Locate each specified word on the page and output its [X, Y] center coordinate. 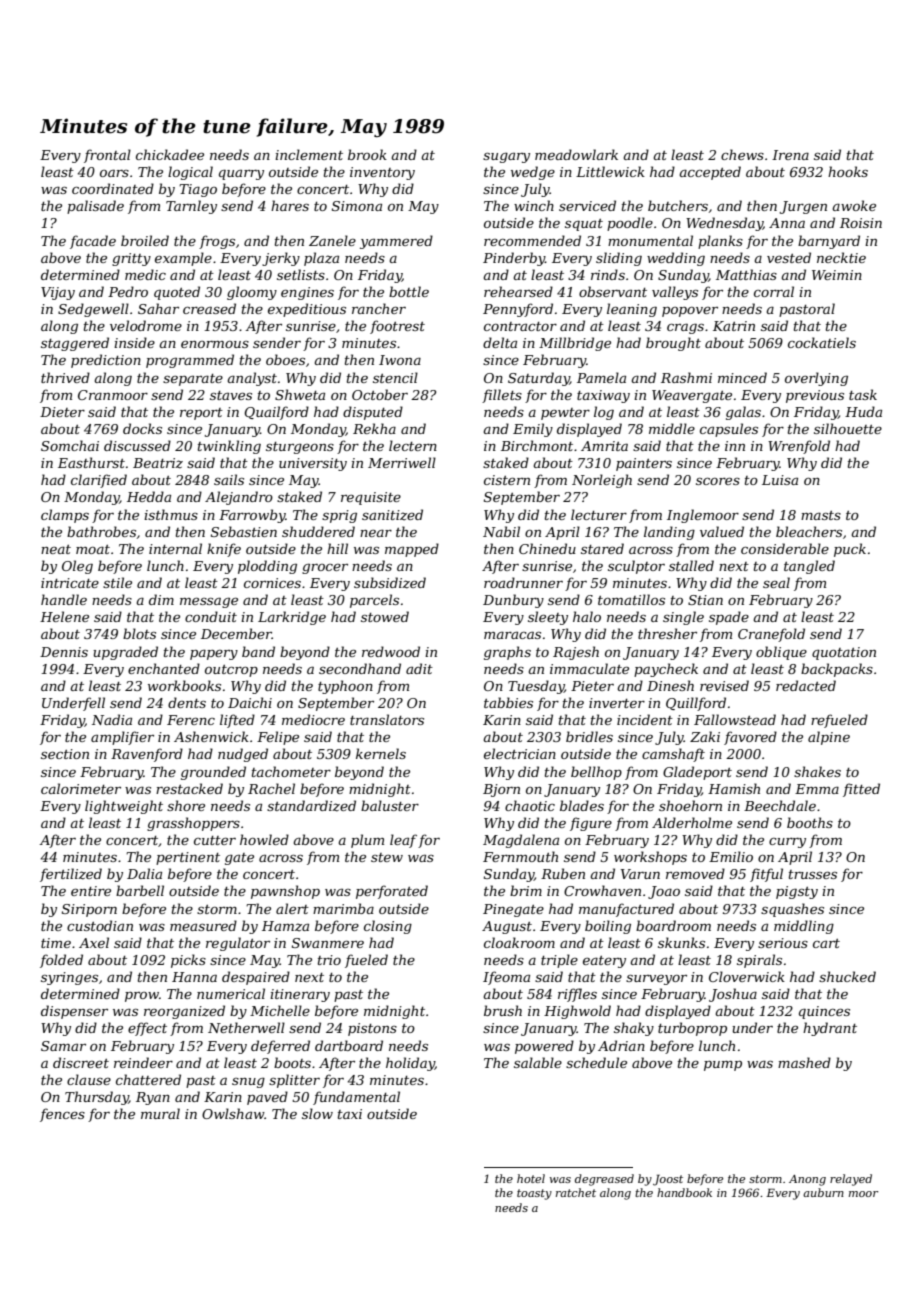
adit [419, 668]
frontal [107, 156]
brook [367, 154]
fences [62, 1115]
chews [742, 154]
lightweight [124, 807]
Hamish [734, 788]
